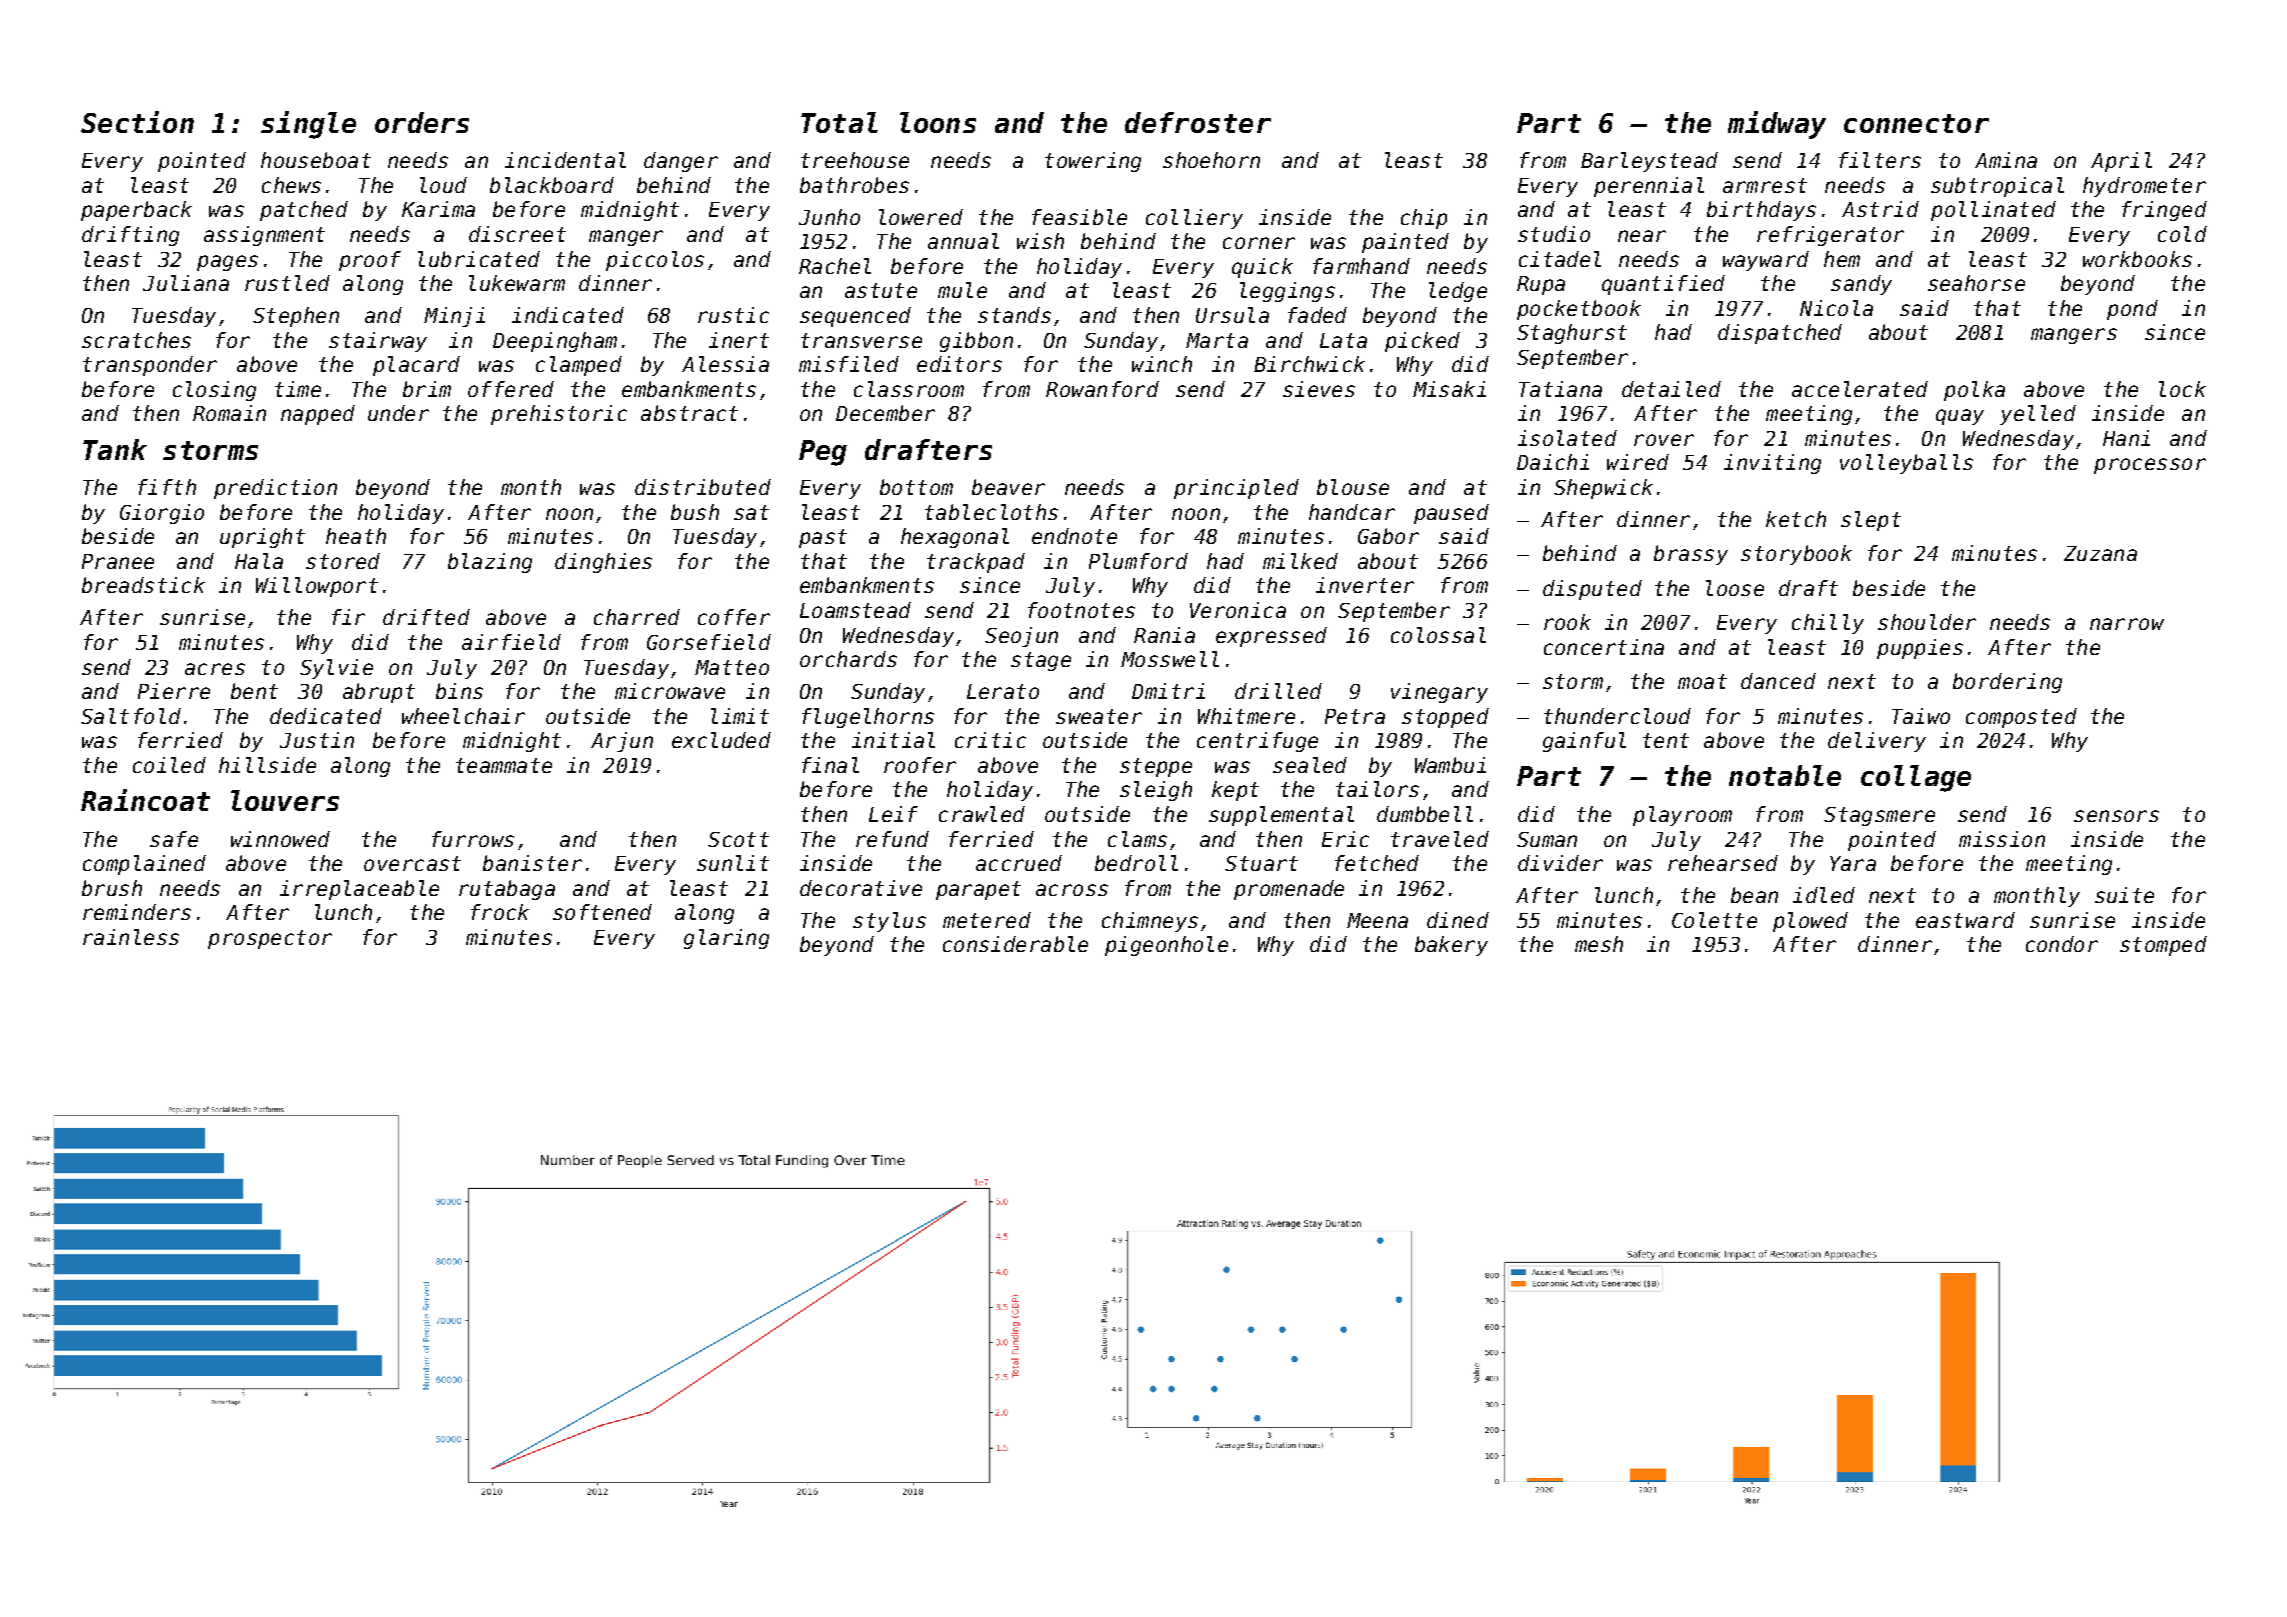  What do you see at coordinates (1974, 391) in the screenshot?
I see `polka` at bounding box center [1974, 391].
